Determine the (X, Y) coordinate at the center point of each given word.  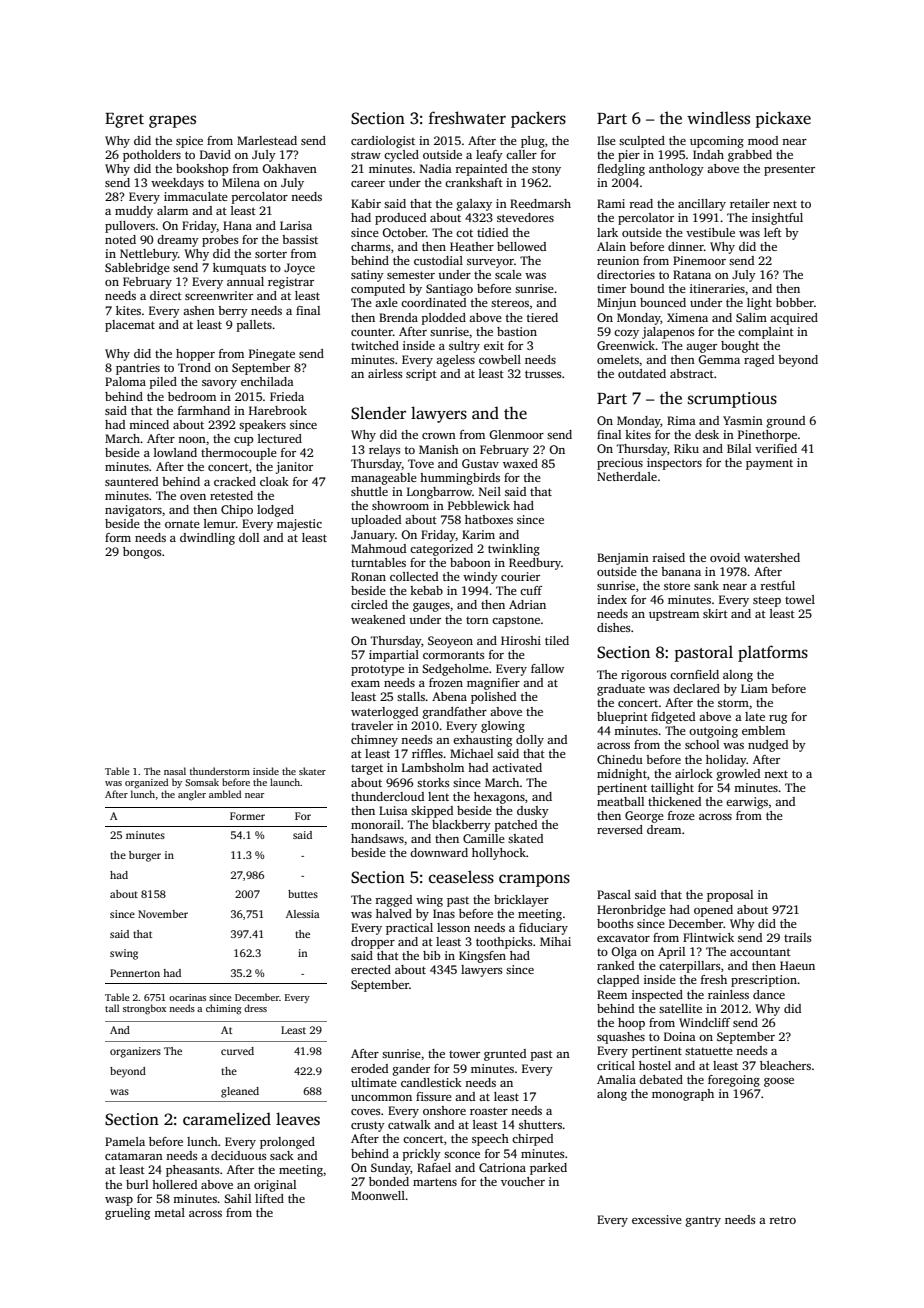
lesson (453, 927)
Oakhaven (289, 168)
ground (786, 422)
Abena (449, 696)
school (702, 744)
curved (237, 1051)
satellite (680, 1008)
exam (365, 684)
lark (607, 232)
